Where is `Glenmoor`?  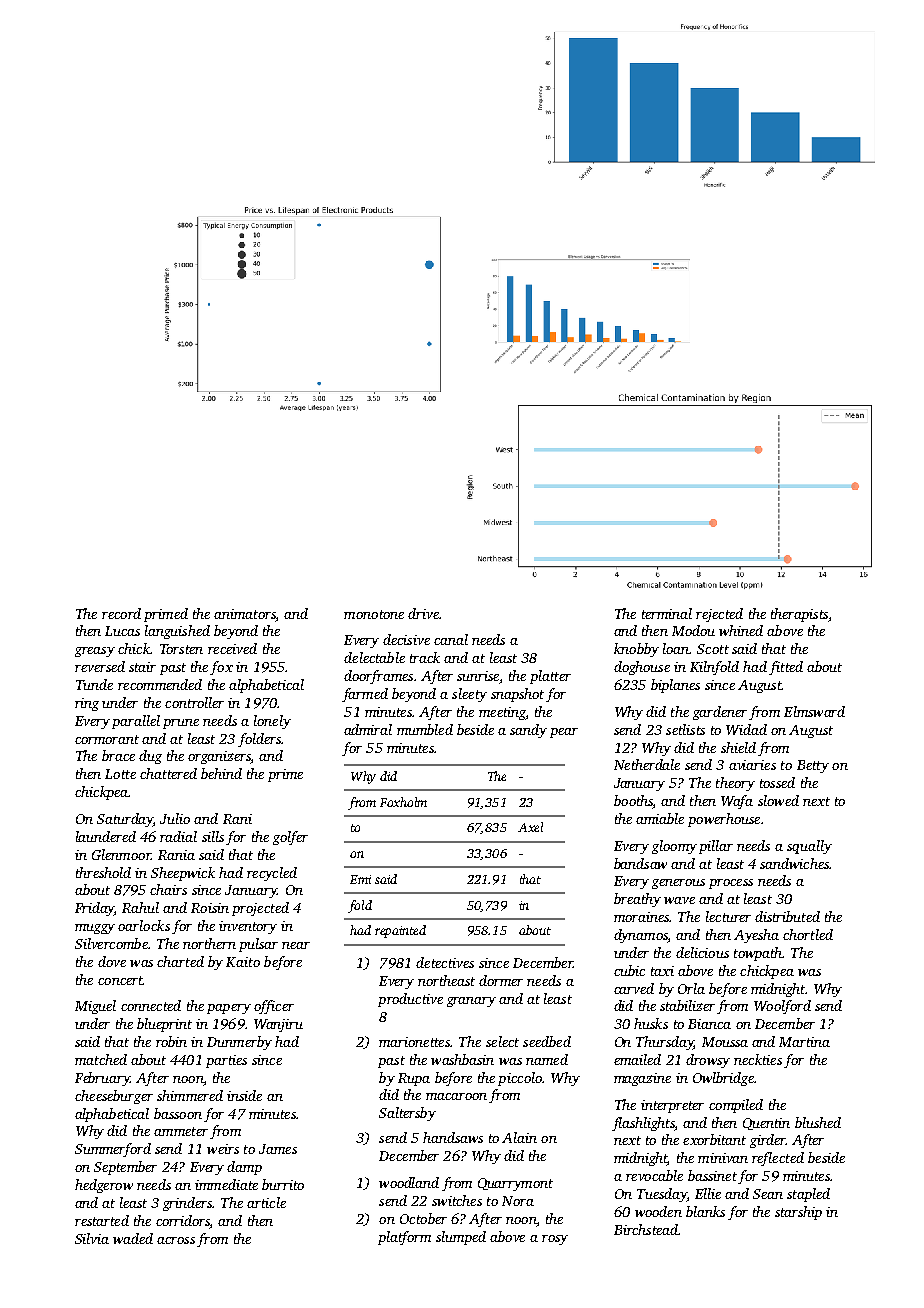
Glenmoor is located at coordinates (121, 854).
